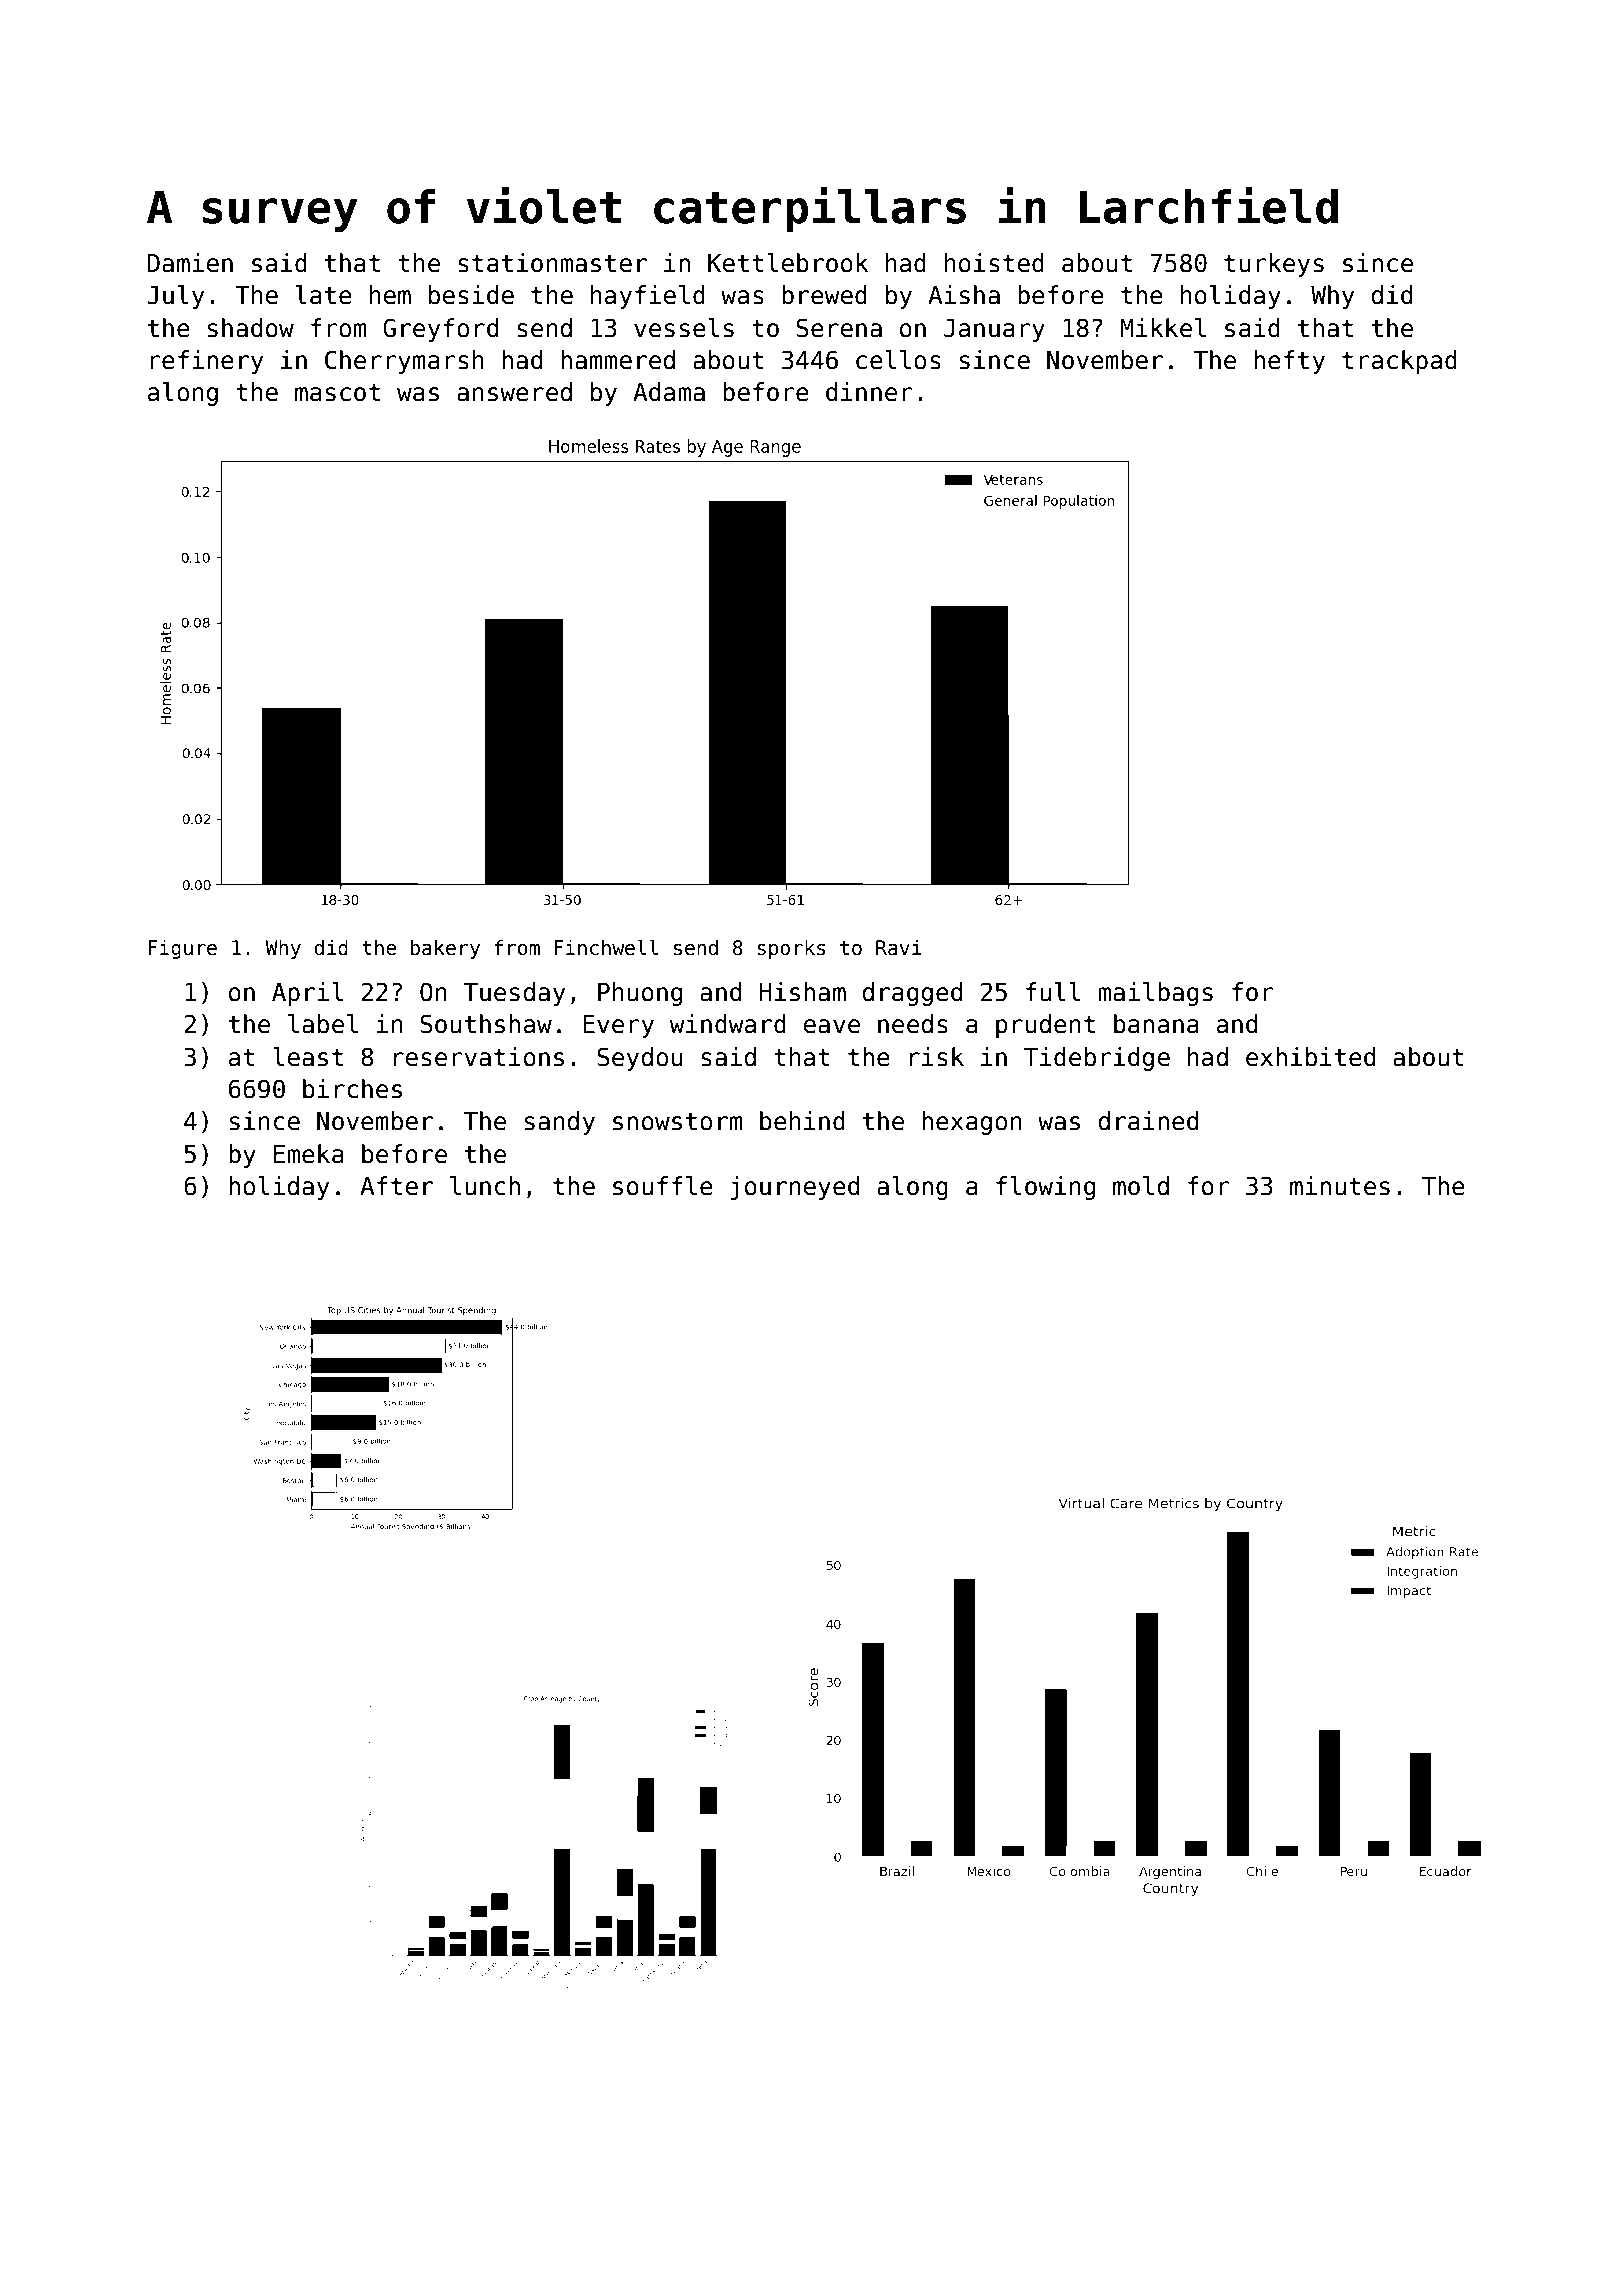 This screenshot has width=1620, height=2292. What do you see at coordinates (1340, 1186) in the screenshot?
I see `minutes` at bounding box center [1340, 1186].
